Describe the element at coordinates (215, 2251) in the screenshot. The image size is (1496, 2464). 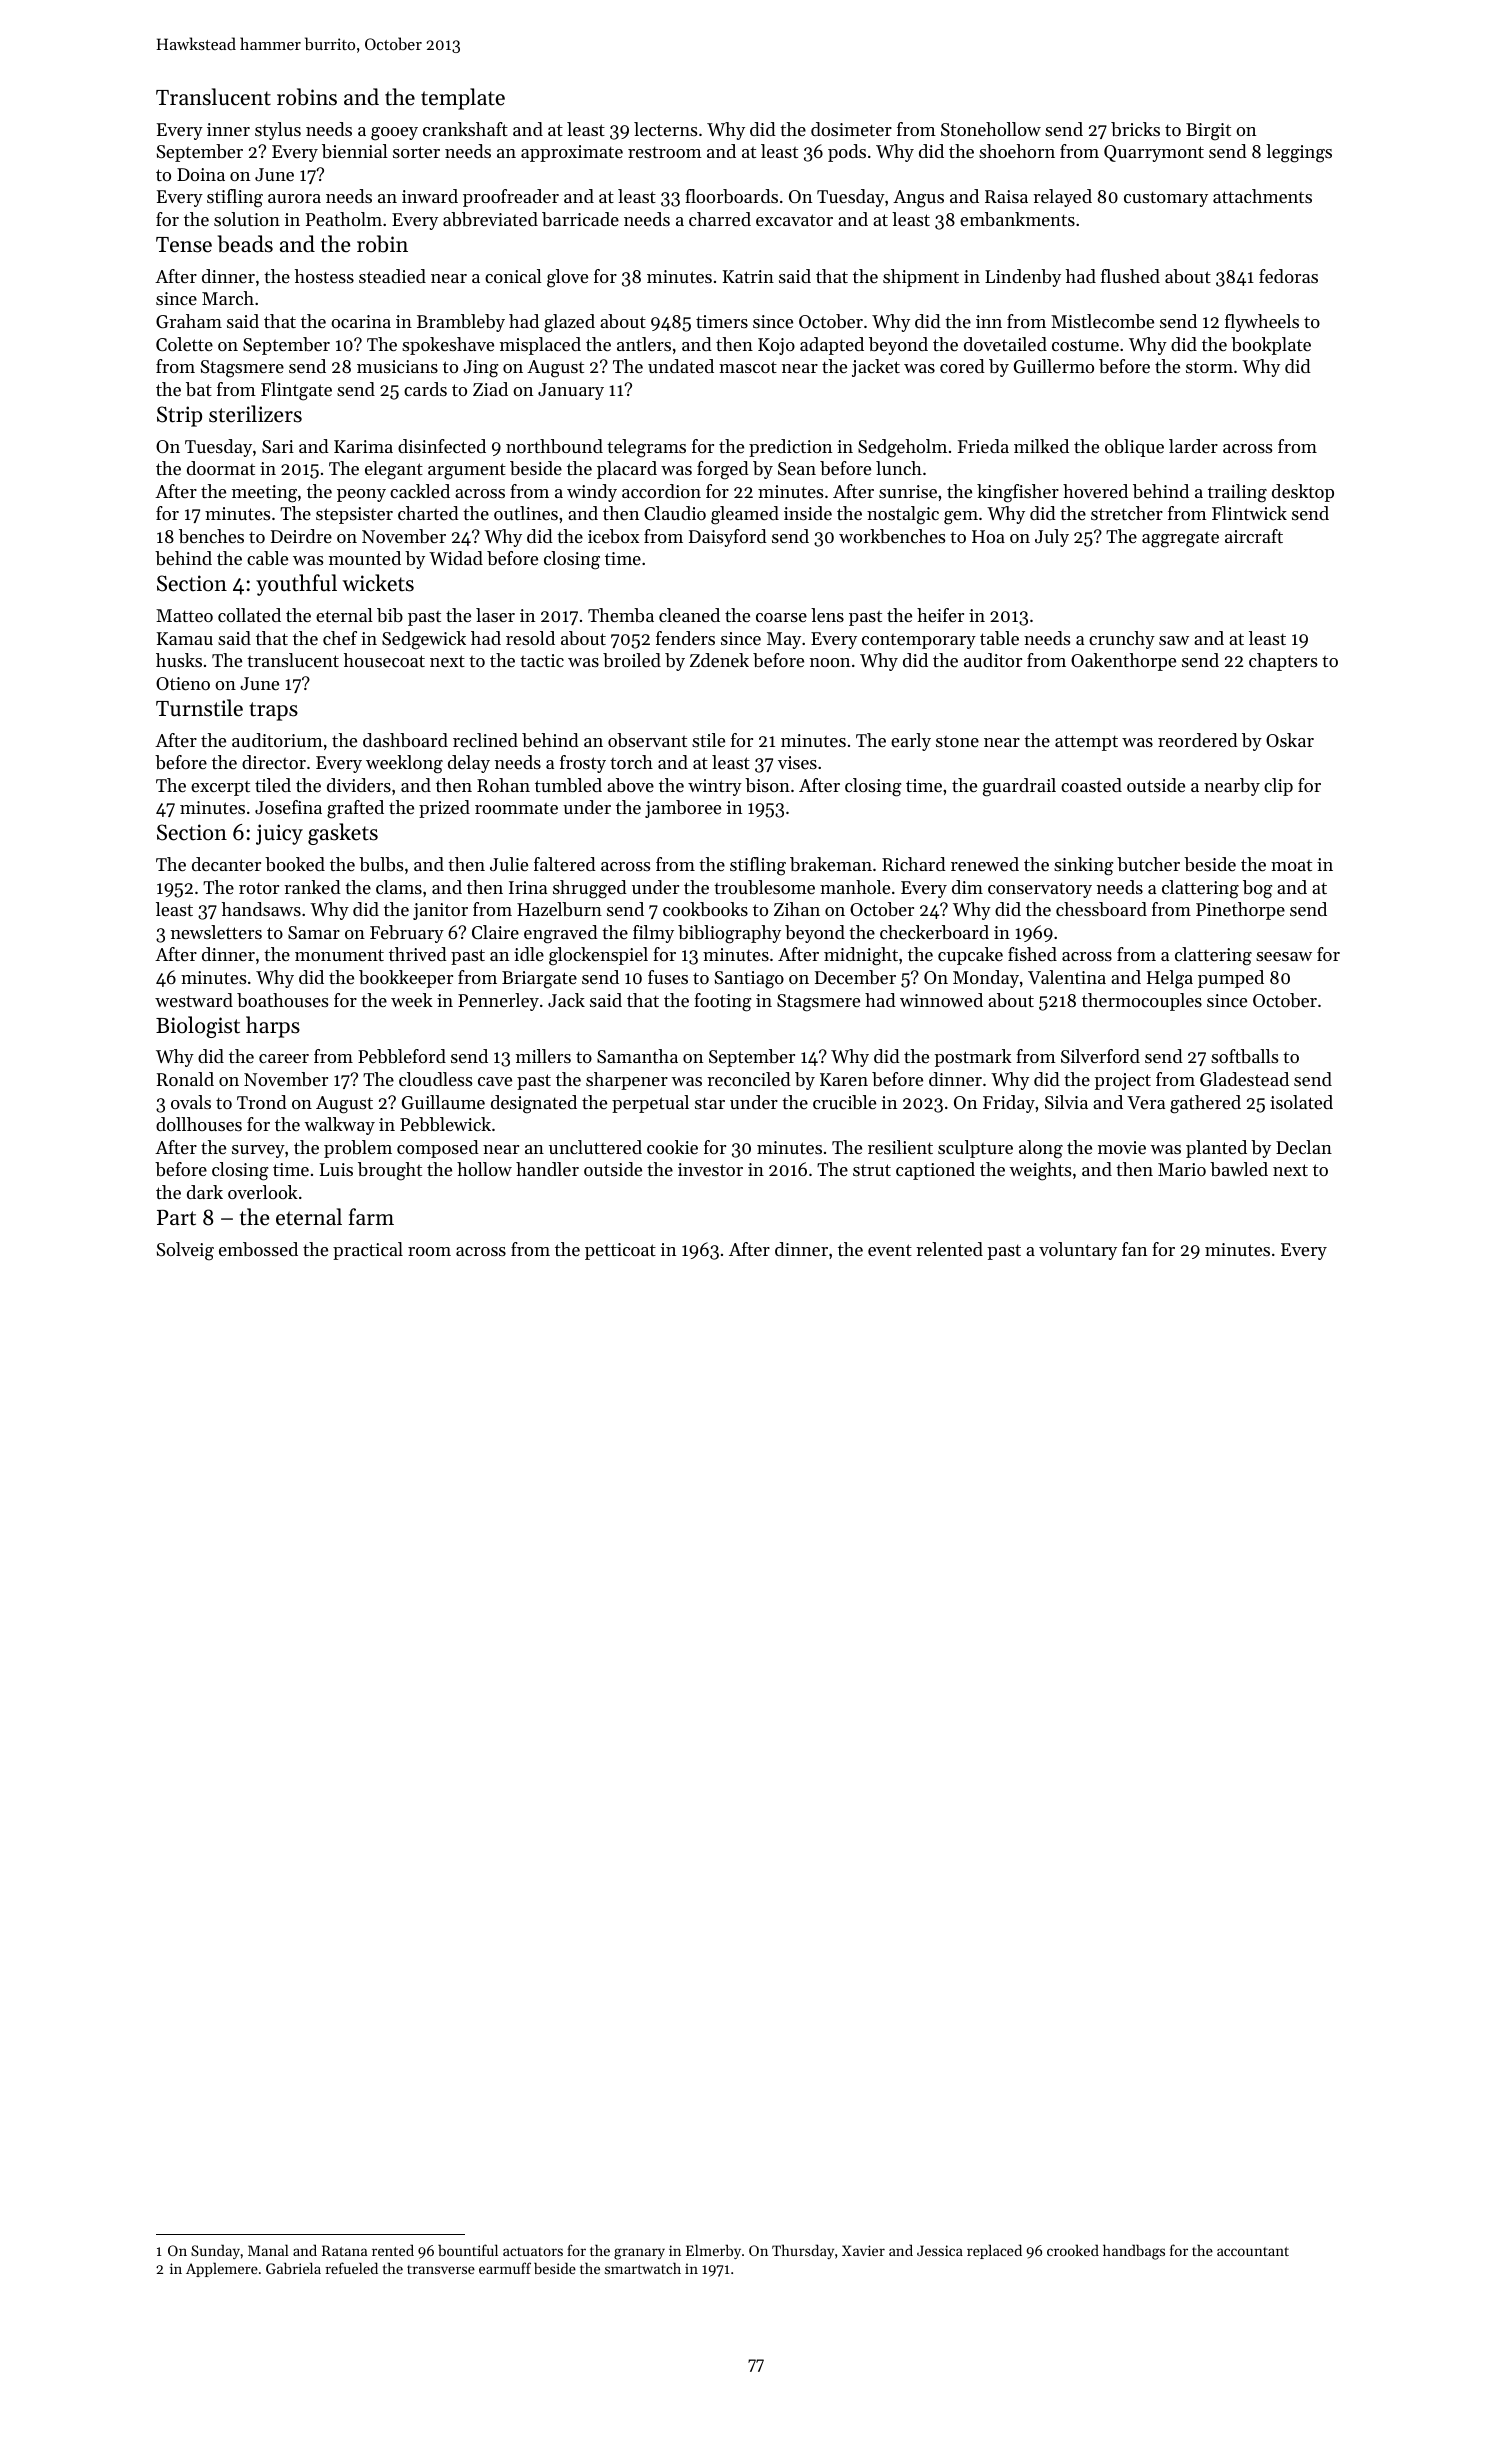
I see `Sunday` at that location.
